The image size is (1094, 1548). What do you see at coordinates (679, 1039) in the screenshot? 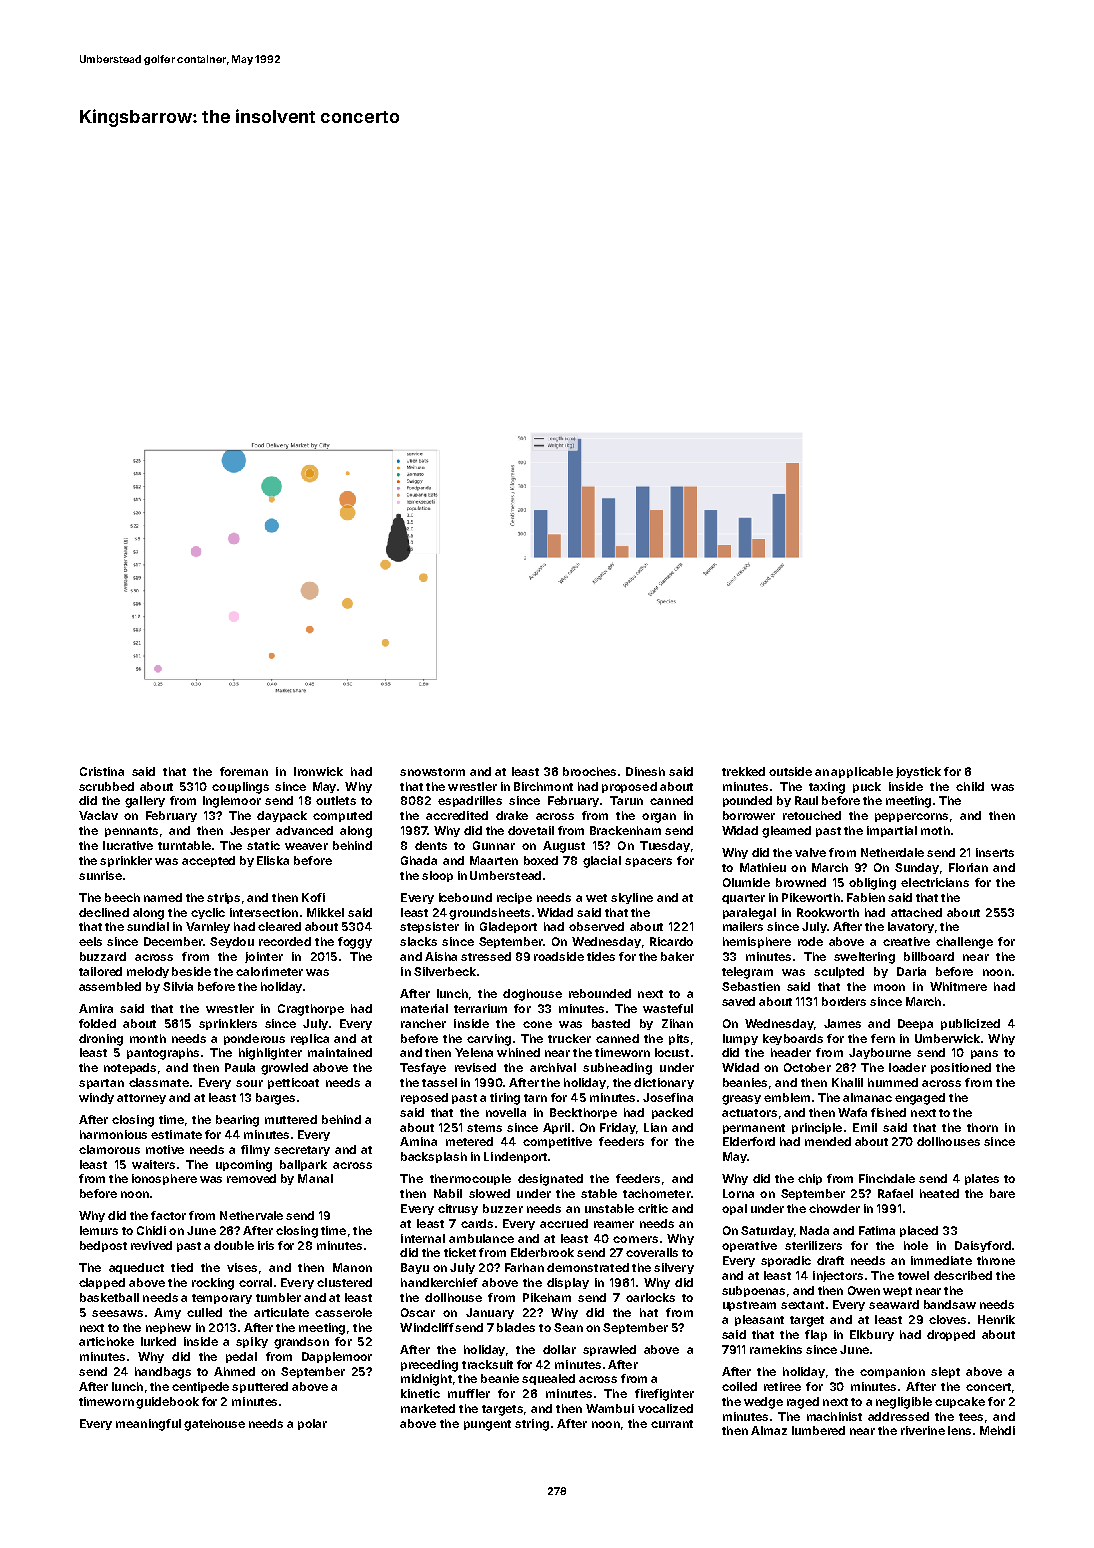
I see `pits` at bounding box center [679, 1039].
